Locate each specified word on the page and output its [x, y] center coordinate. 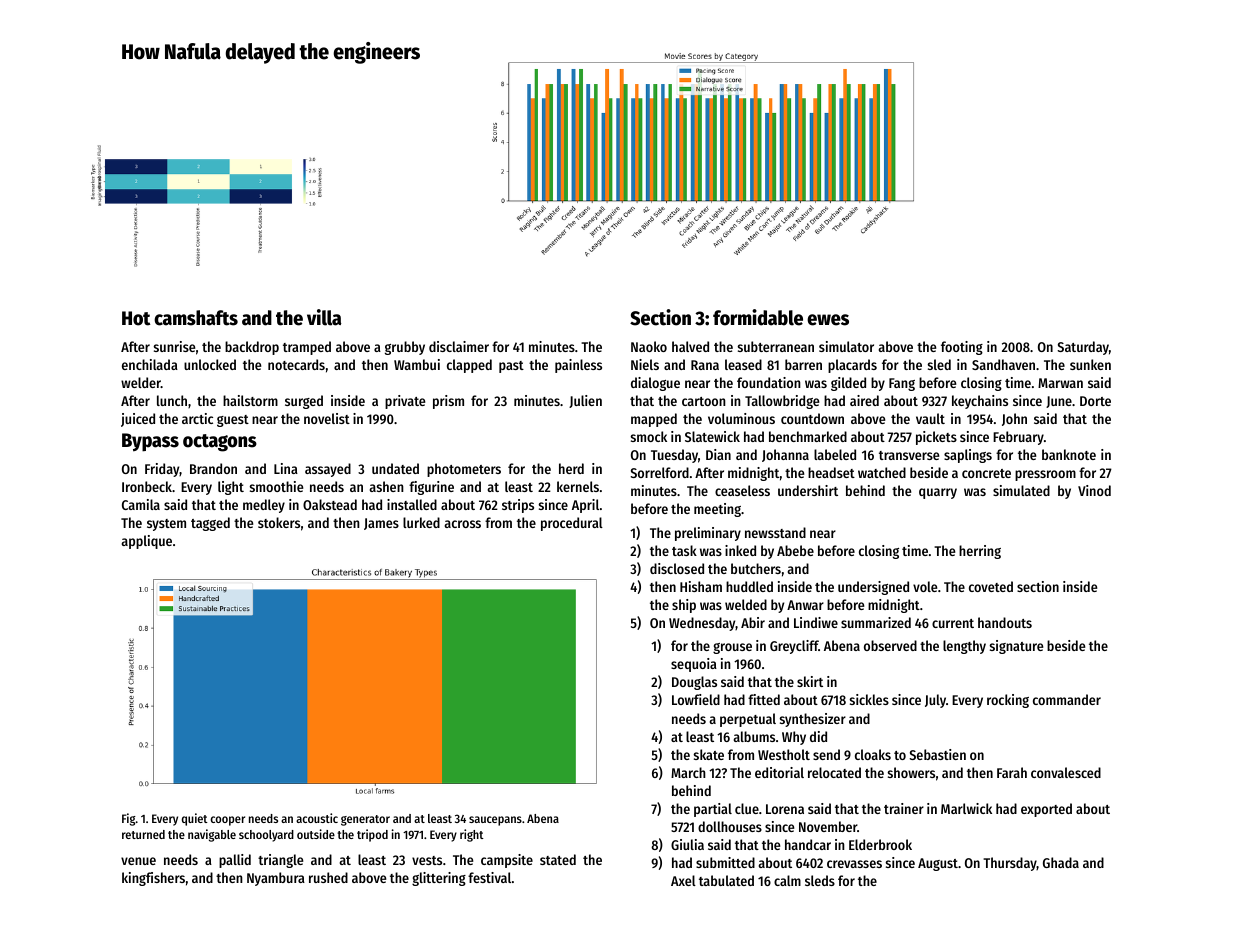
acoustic [317, 818]
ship [684, 606]
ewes [828, 320]
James [381, 524]
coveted [991, 586]
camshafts [196, 318]
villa [324, 317]
